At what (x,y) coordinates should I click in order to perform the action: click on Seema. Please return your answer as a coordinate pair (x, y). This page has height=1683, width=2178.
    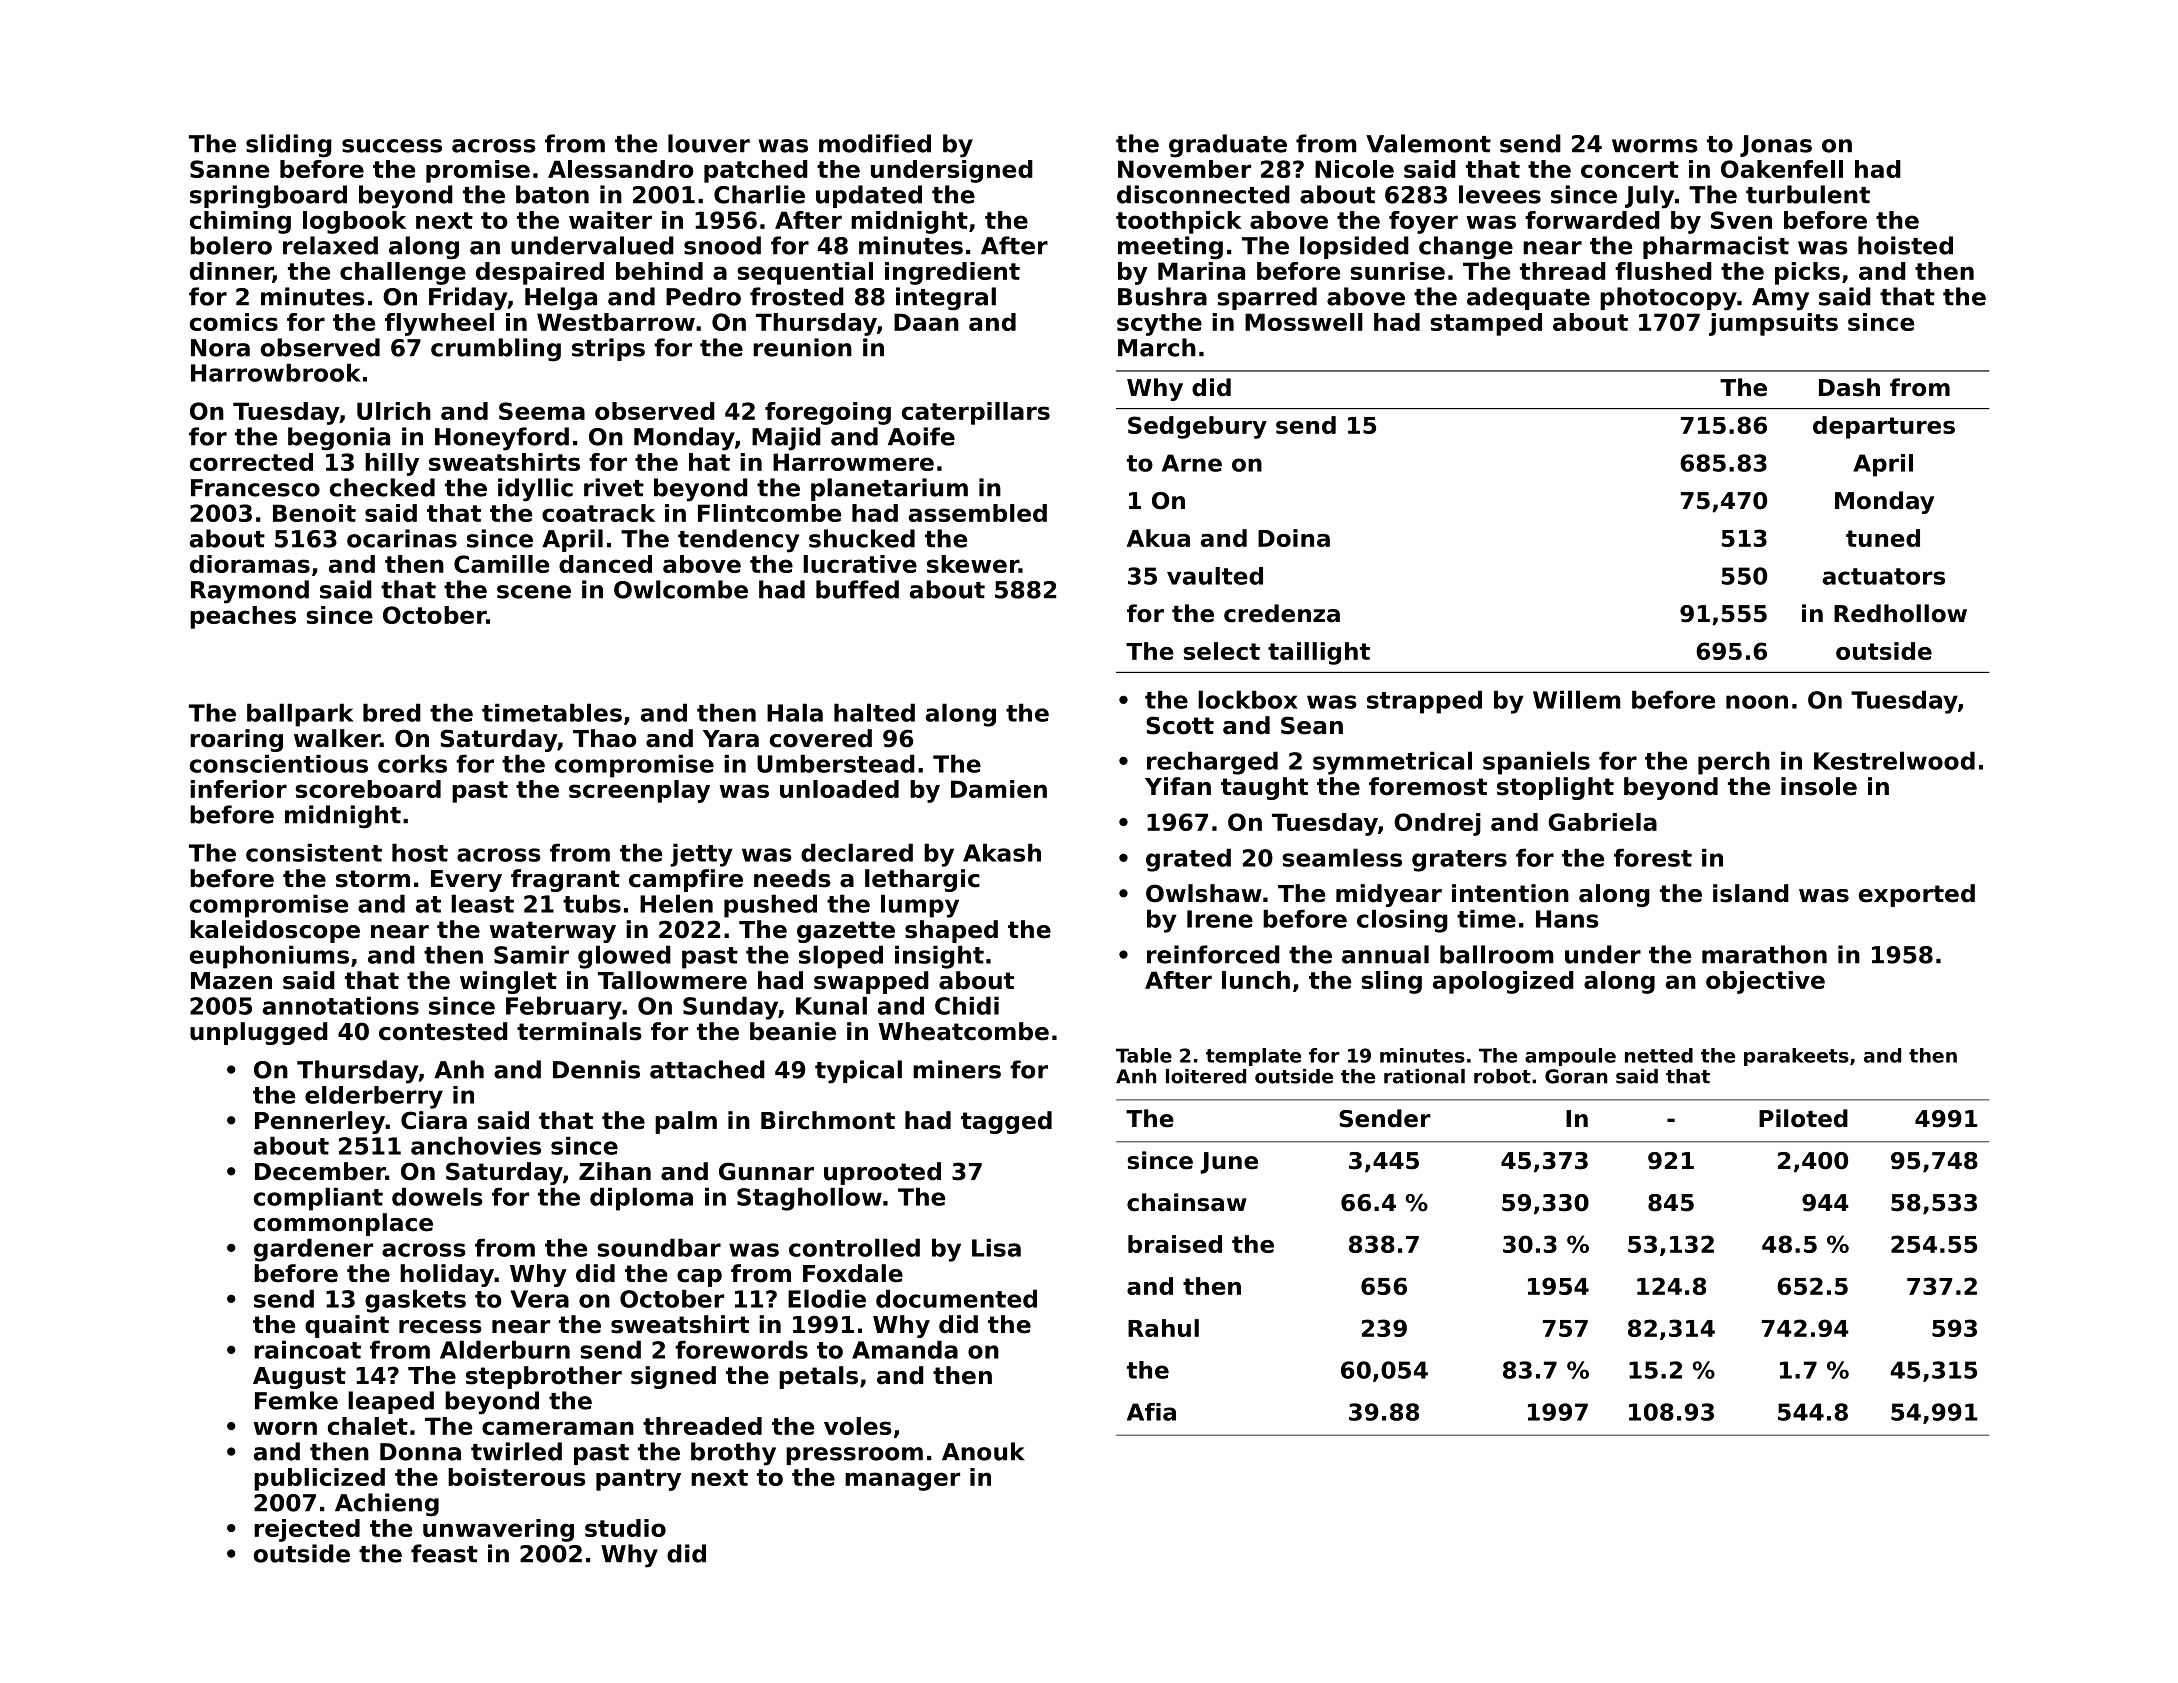
    Looking at the image, I should click on (542, 411).
